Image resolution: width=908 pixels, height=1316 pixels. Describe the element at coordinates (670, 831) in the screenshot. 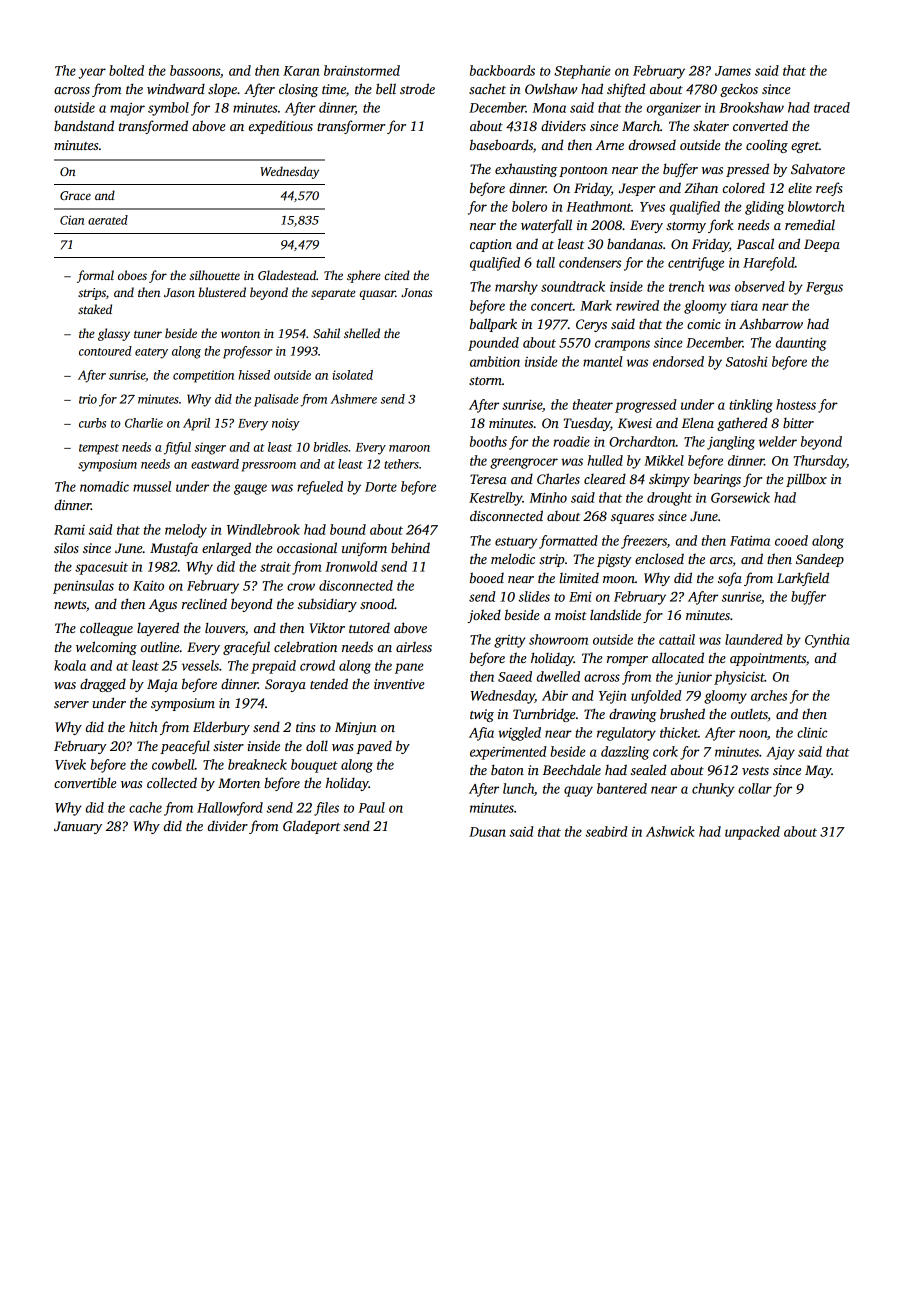

I see `Ashwick` at that location.
